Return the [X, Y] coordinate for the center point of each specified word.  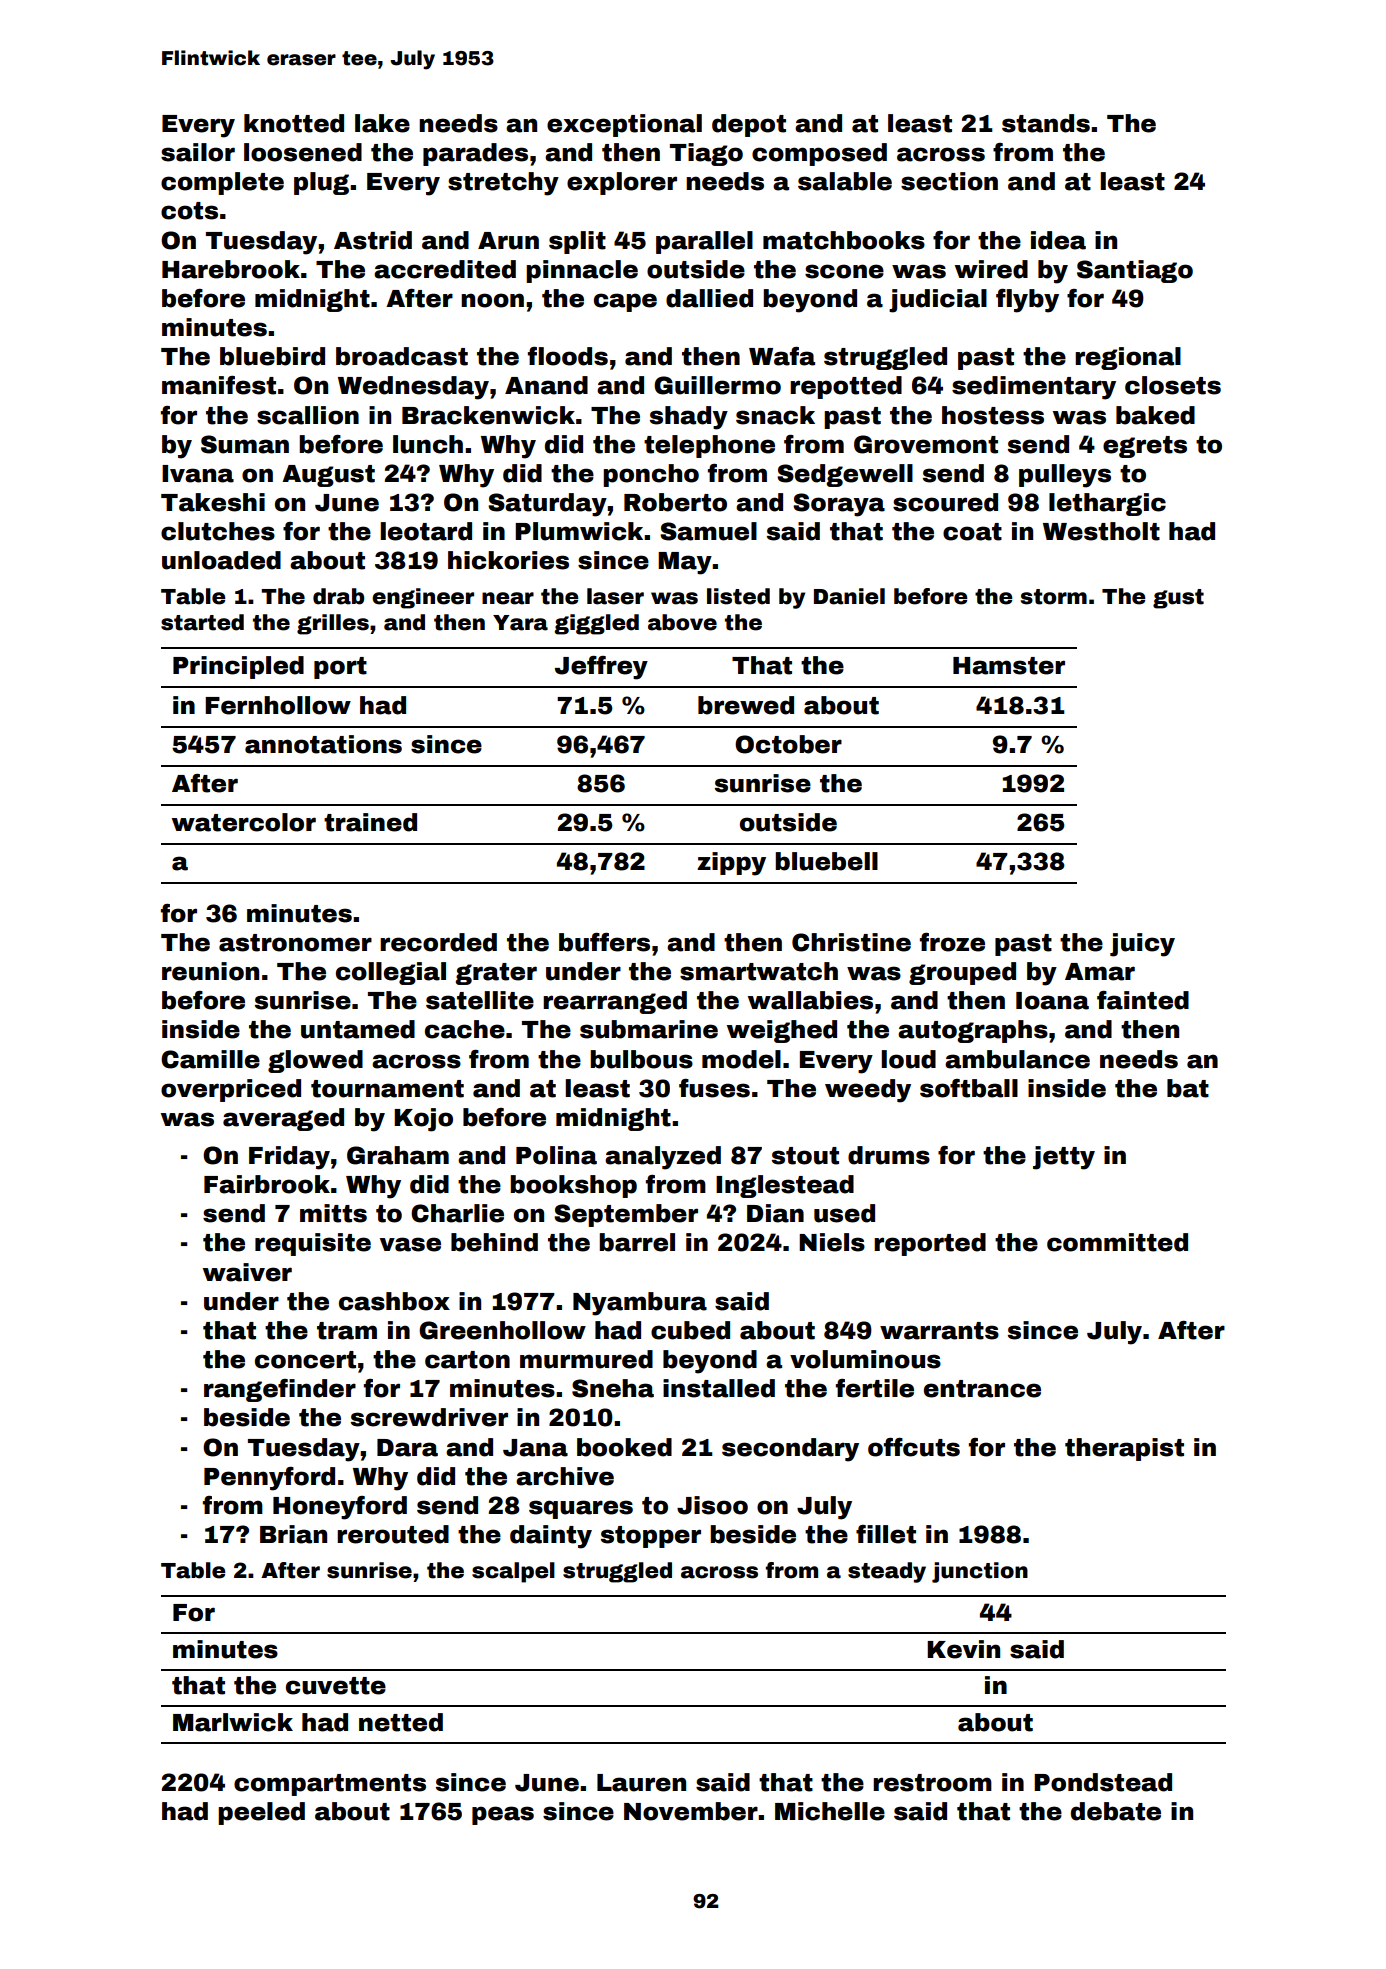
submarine [649, 1029]
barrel [637, 1242]
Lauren [641, 1783]
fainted [1143, 1000]
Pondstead [1103, 1782]
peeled [261, 1813]
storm [1054, 597]
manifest [219, 385]
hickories [508, 560]
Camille [210, 1059]
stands [1046, 123]
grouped [962, 973]
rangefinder [280, 1390]
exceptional [624, 125]
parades [475, 154]
